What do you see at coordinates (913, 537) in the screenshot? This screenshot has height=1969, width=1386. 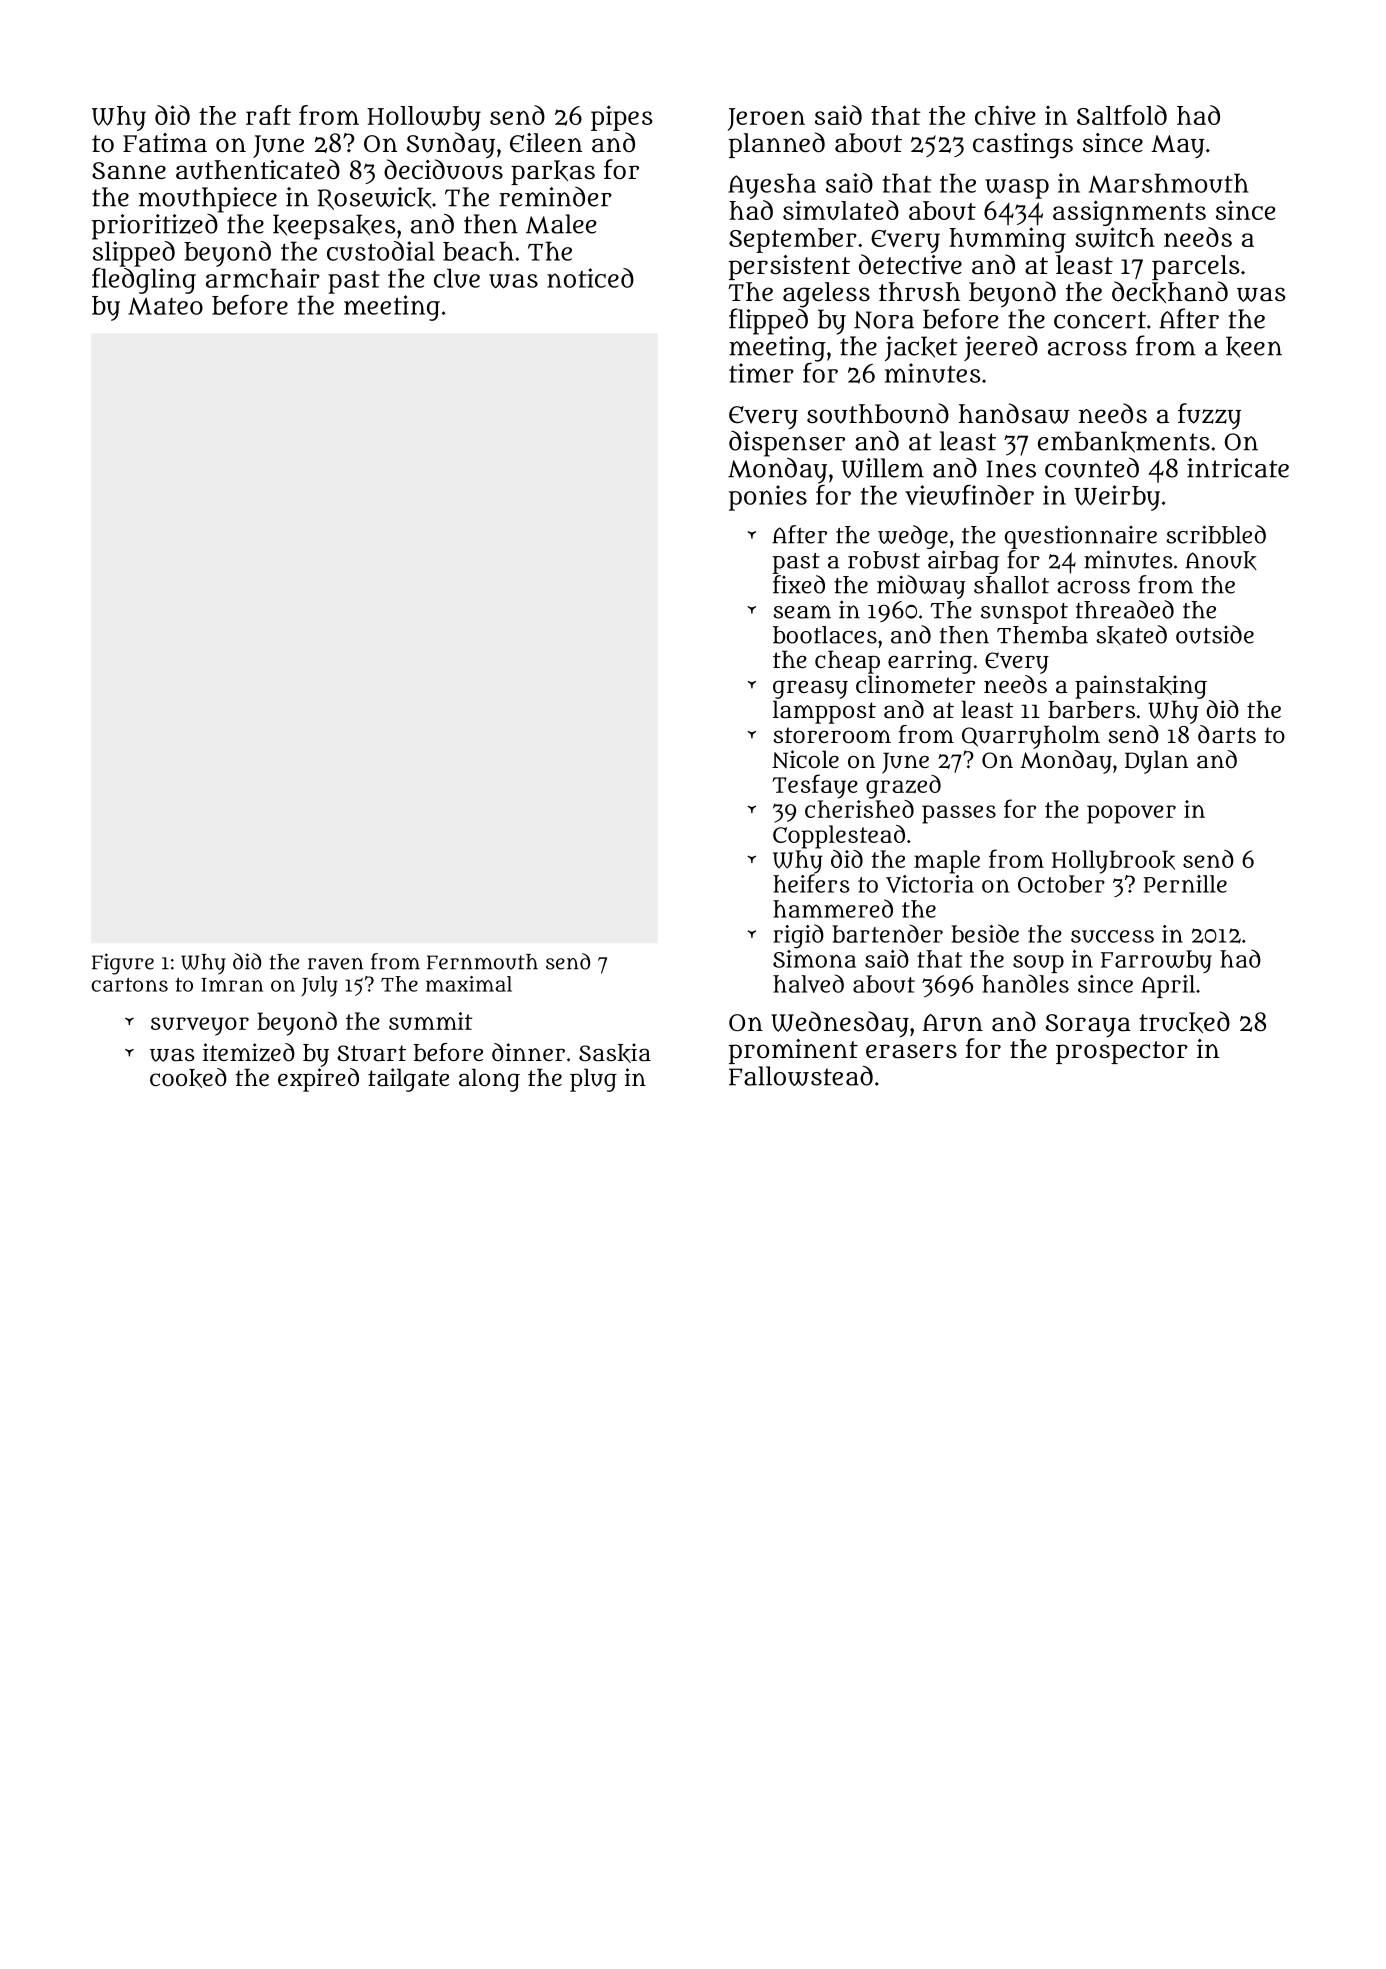 I see `wedge` at bounding box center [913, 537].
